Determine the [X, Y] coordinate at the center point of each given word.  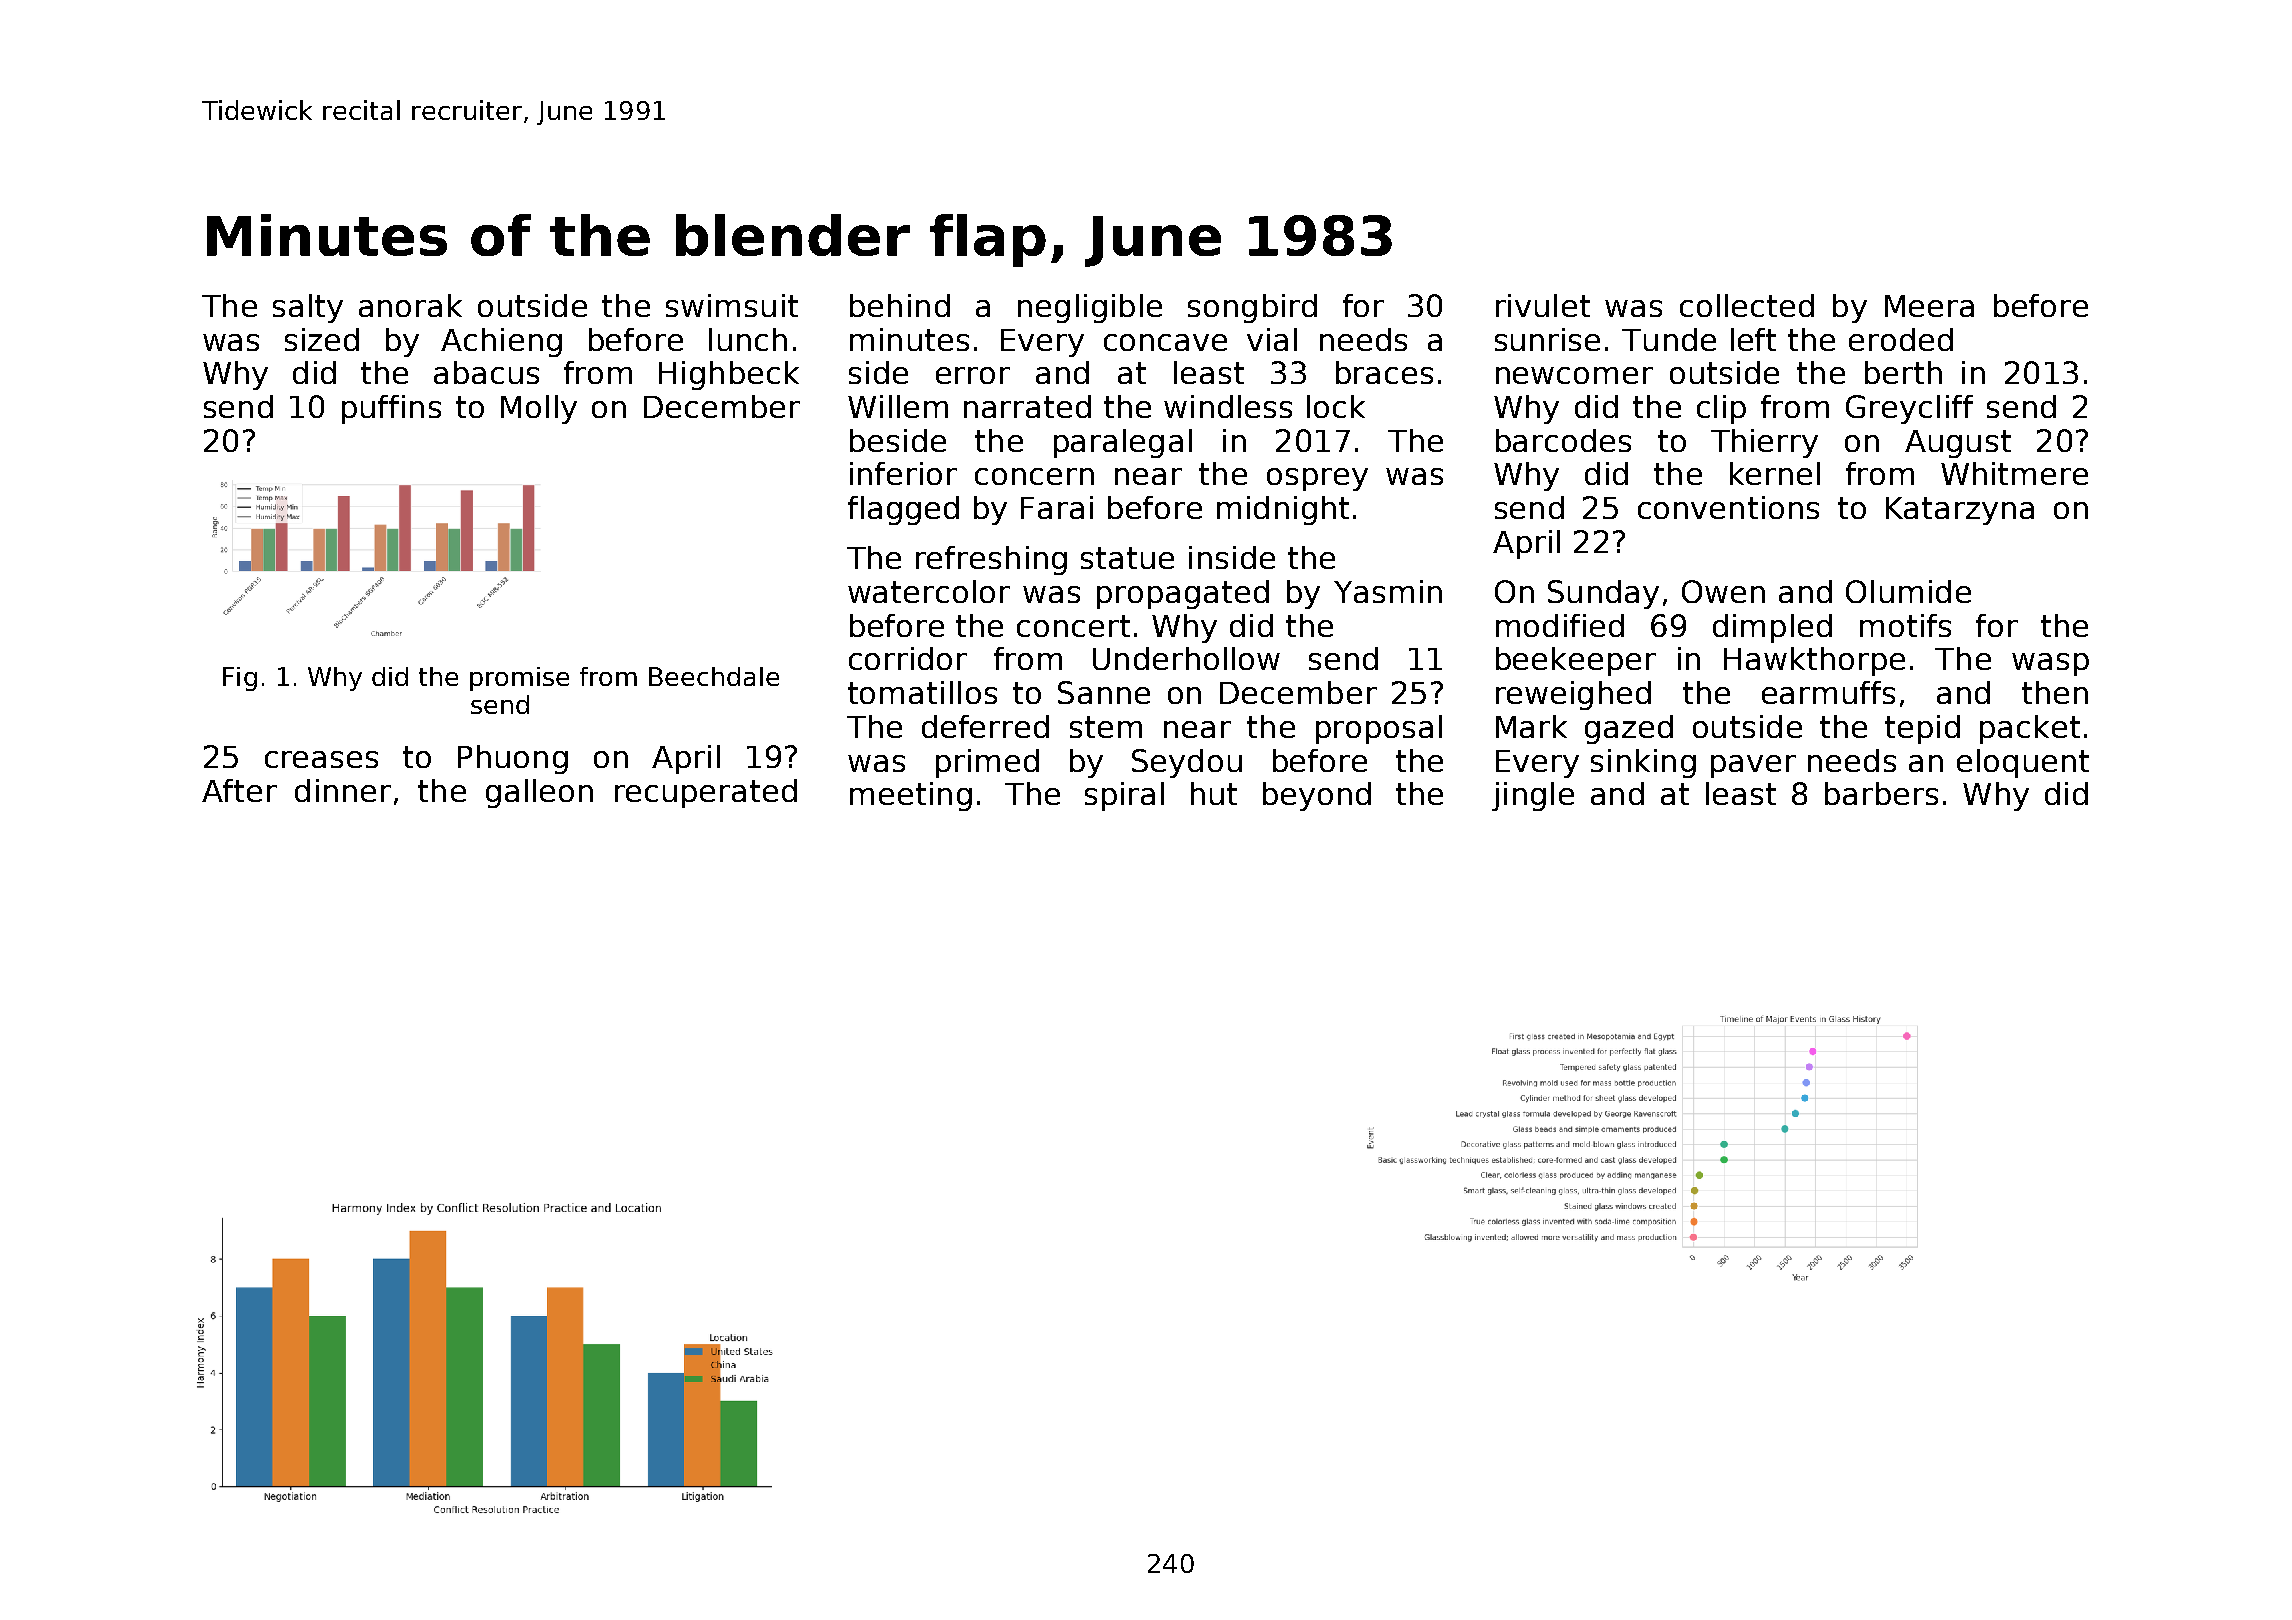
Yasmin [1388, 591]
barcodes [1563, 440]
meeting [911, 796]
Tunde [1669, 339]
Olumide [1908, 591]
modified [1560, 625]
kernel [1775, 473]
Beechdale [714, 676]
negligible [1090, 308]
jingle [1533, 796]
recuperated [706, 793]
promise [519, 679]
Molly [539, 409]
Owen [1723, 591]
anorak [410, 305]
